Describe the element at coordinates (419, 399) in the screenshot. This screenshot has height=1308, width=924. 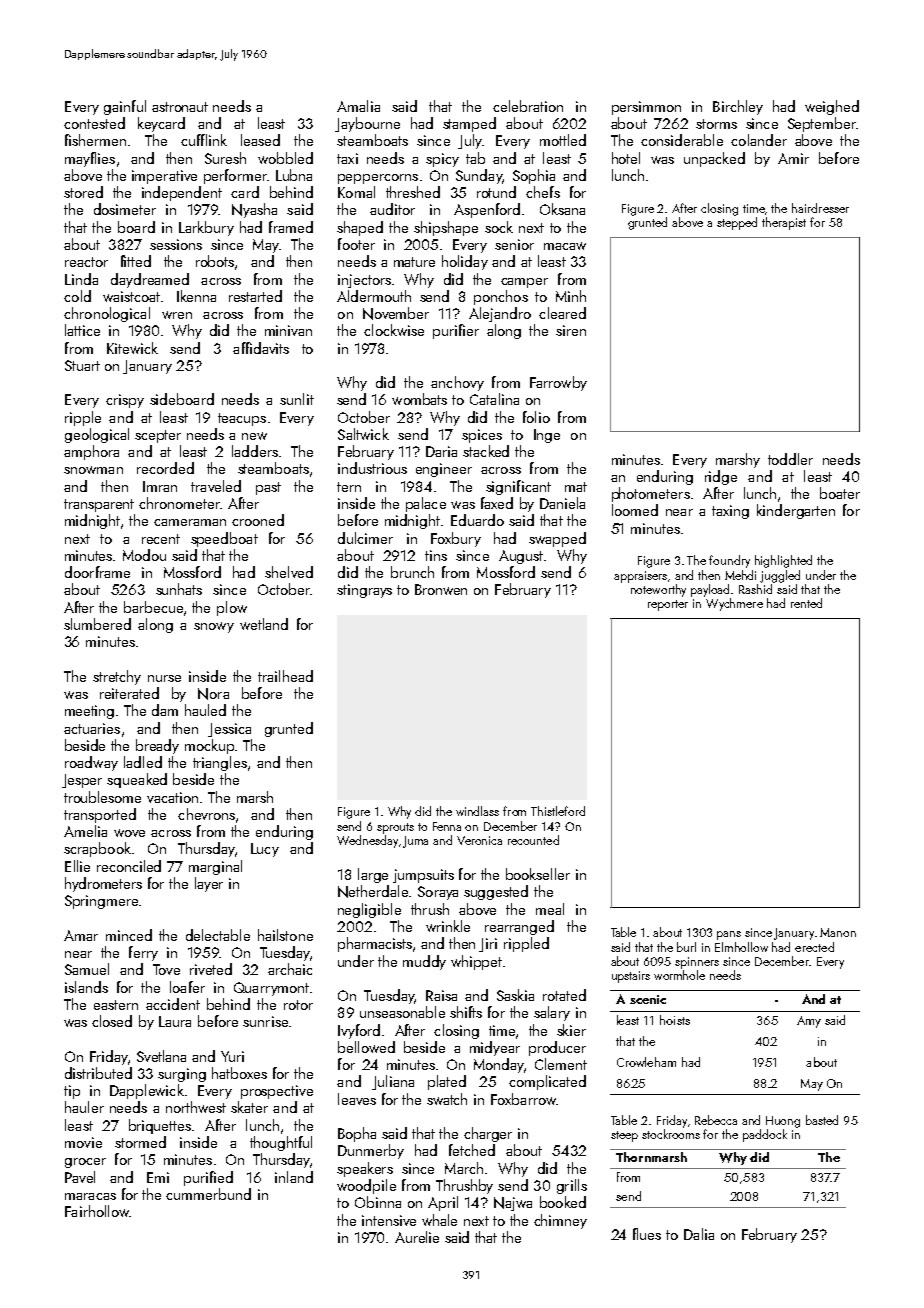
I see `wombats` at that location.
